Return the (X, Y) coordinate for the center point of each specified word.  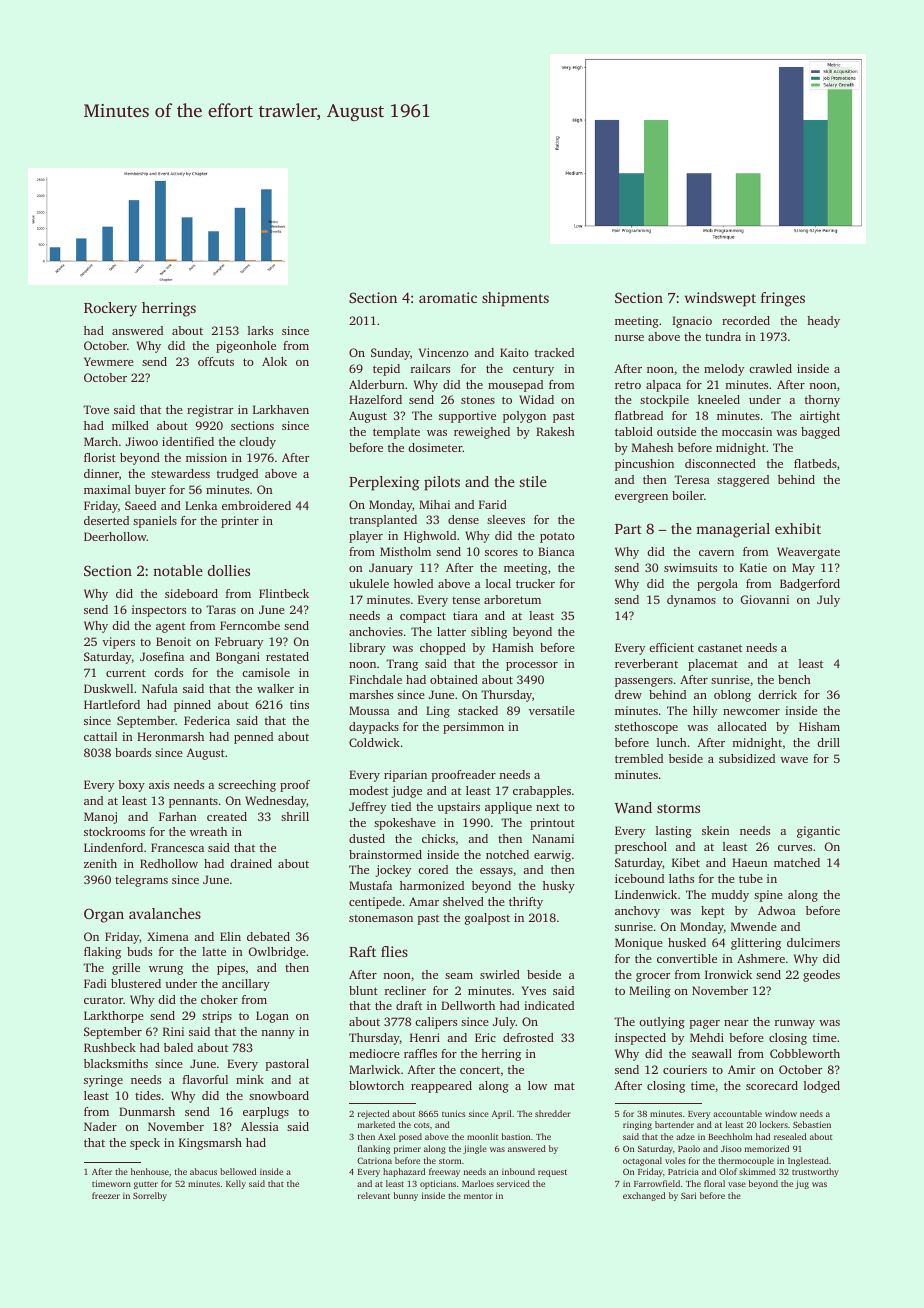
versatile (552, 710)
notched (507, 854)
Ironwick (728, 974)
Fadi (95, 983)
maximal (107, 489)
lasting (674, 832)
